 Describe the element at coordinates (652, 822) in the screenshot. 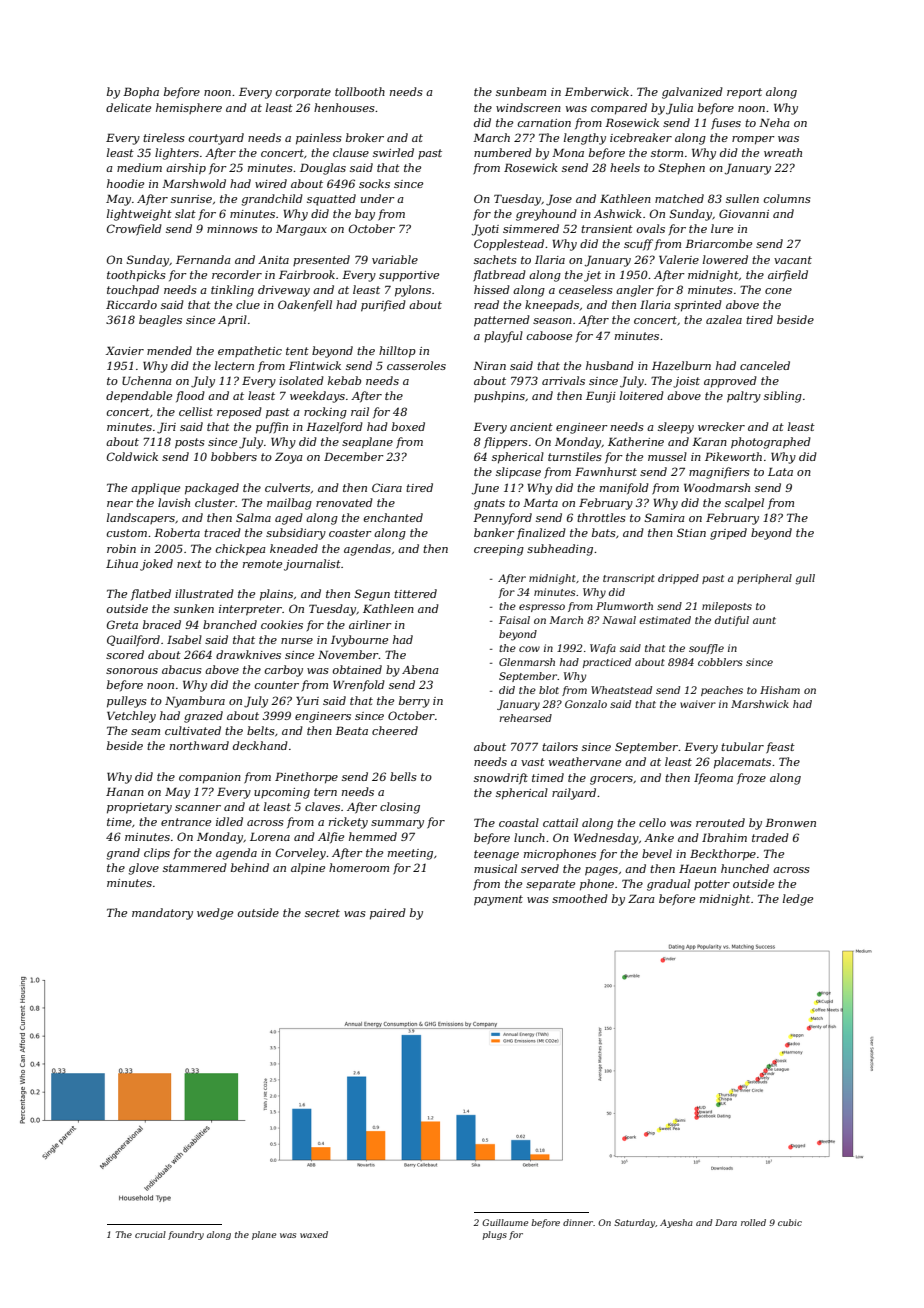

I see `cello` at that location.
